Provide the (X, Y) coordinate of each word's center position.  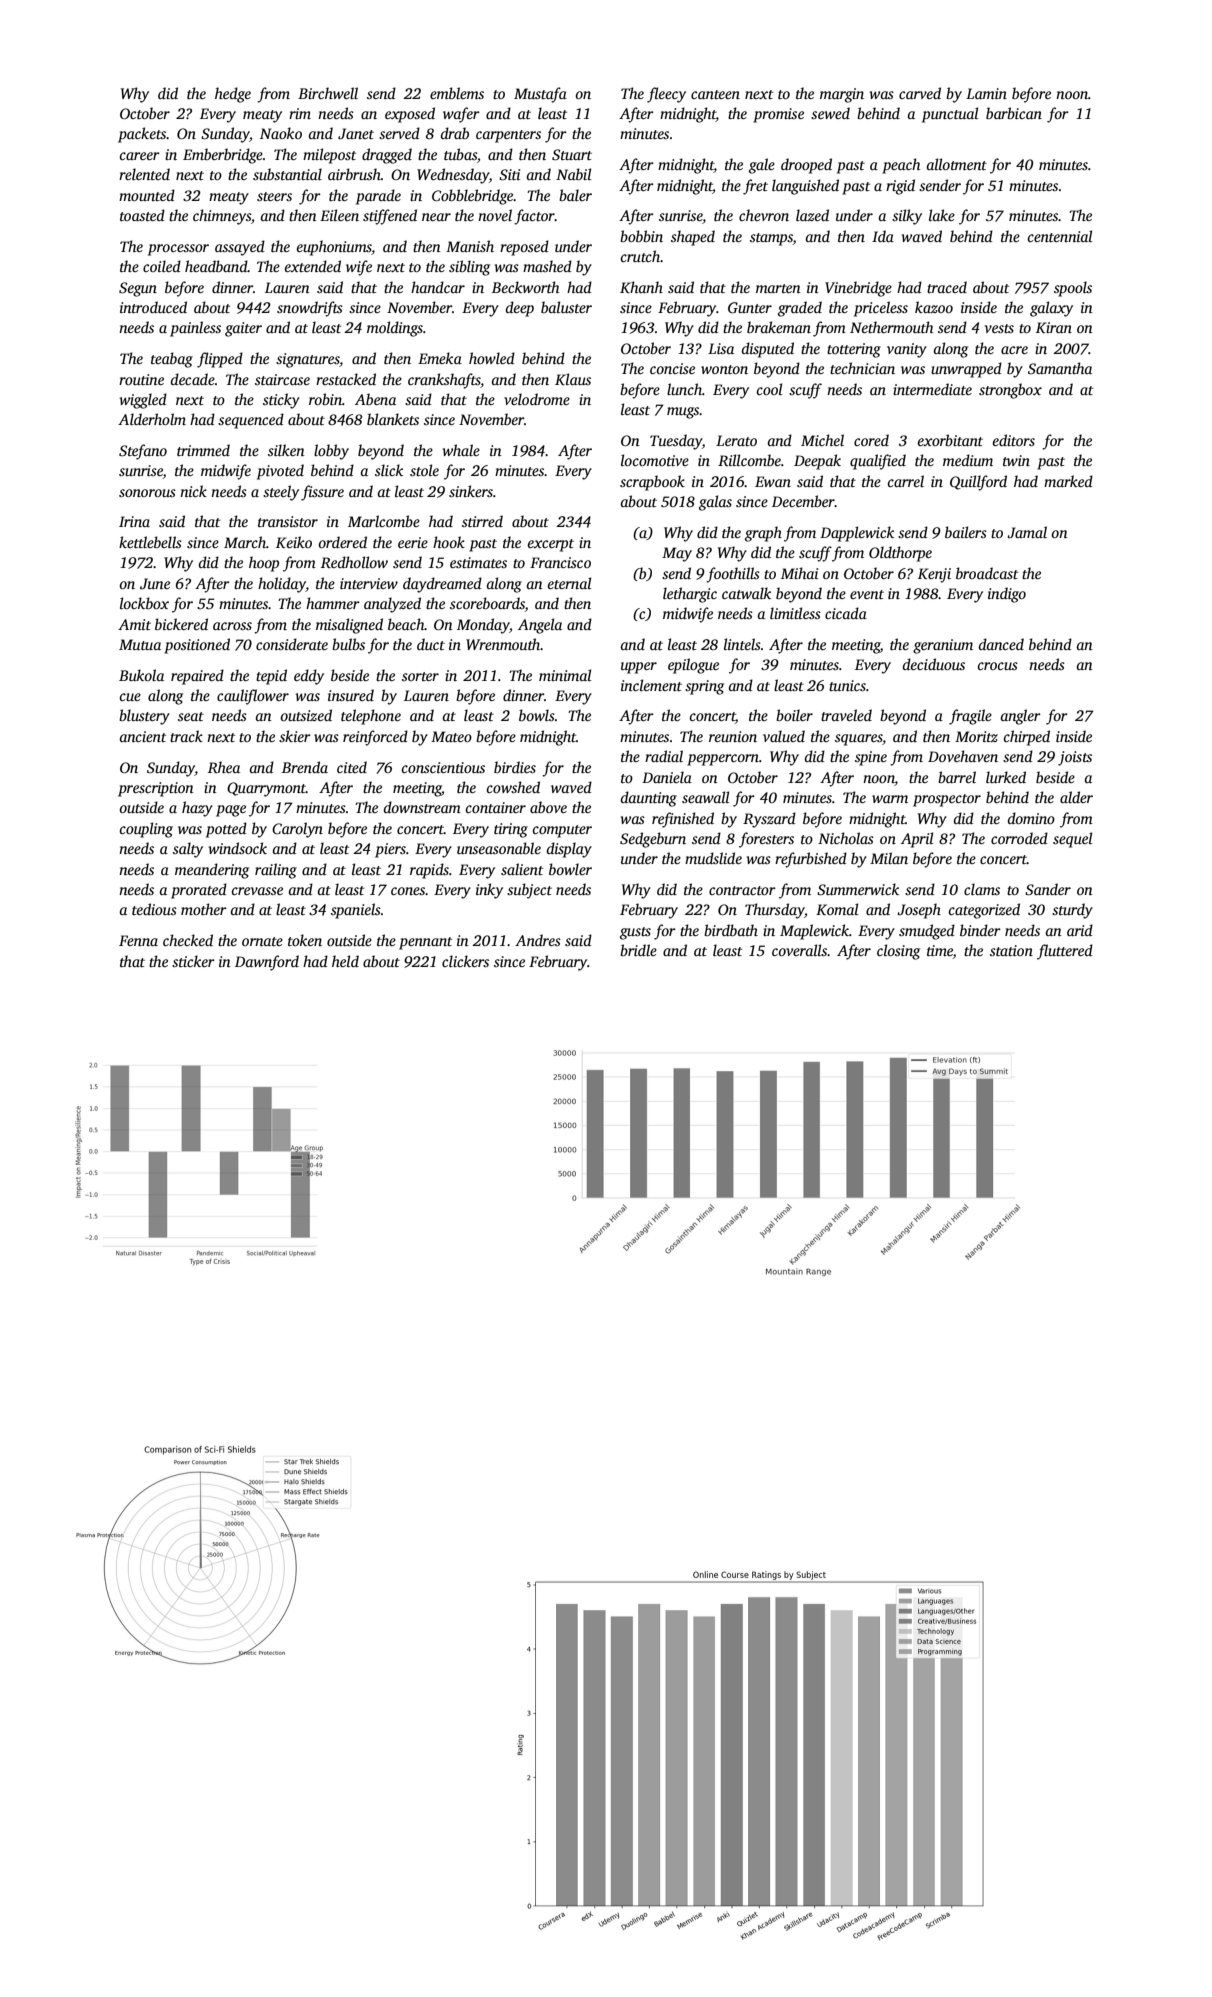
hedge (233, 95)
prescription (156, 789)
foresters (766, 840)
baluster (566, 307)
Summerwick (858, 889)
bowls (537, 715)
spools (1073, 289)
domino (1031, 818)
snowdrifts (310, 309)
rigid (900, 187)
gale (762, 166)
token (305, 940)
